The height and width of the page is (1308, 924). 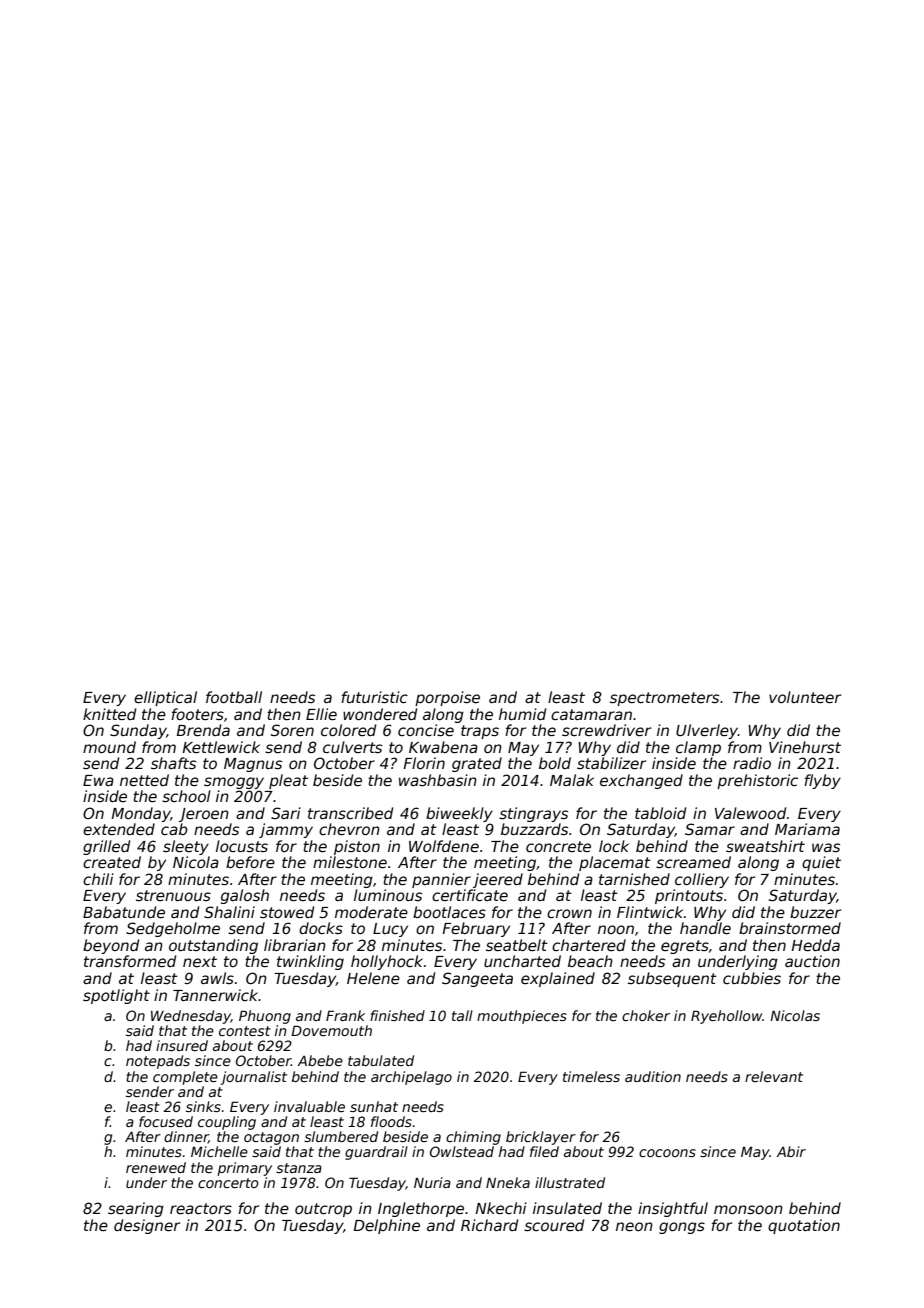 What do you see at coordinates (250, 862) in the page?
I see `before` at bounding box center [250, 862].
